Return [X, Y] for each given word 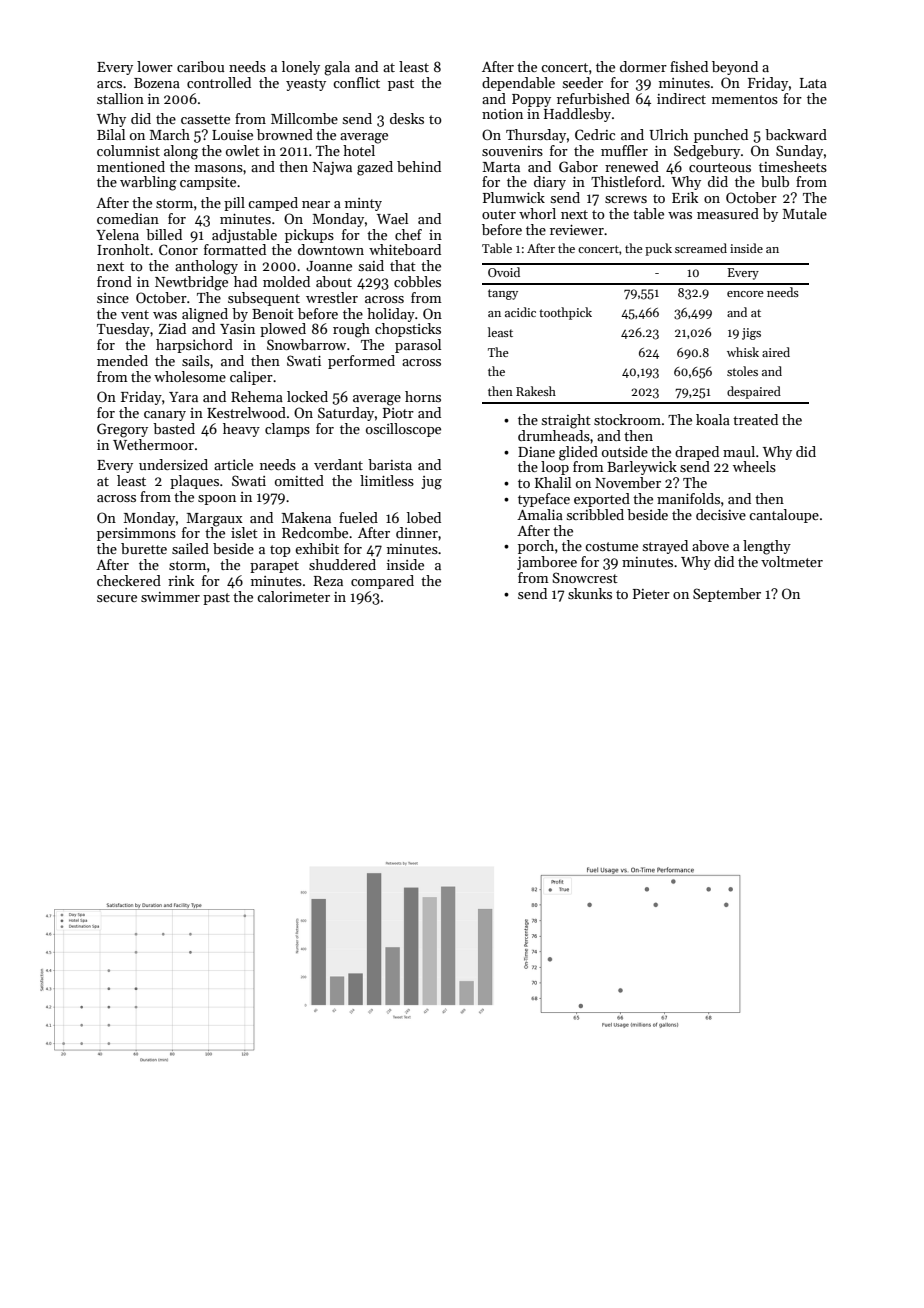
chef [408, 234]
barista [390, 464]
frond [114, 281]
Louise [232, 135]
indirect [681, 98]
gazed [375, 168]
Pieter [651, 594]
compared [382, 582]
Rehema [257, 396]
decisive [721, 514]
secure [117, 598]
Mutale [805, 213]
